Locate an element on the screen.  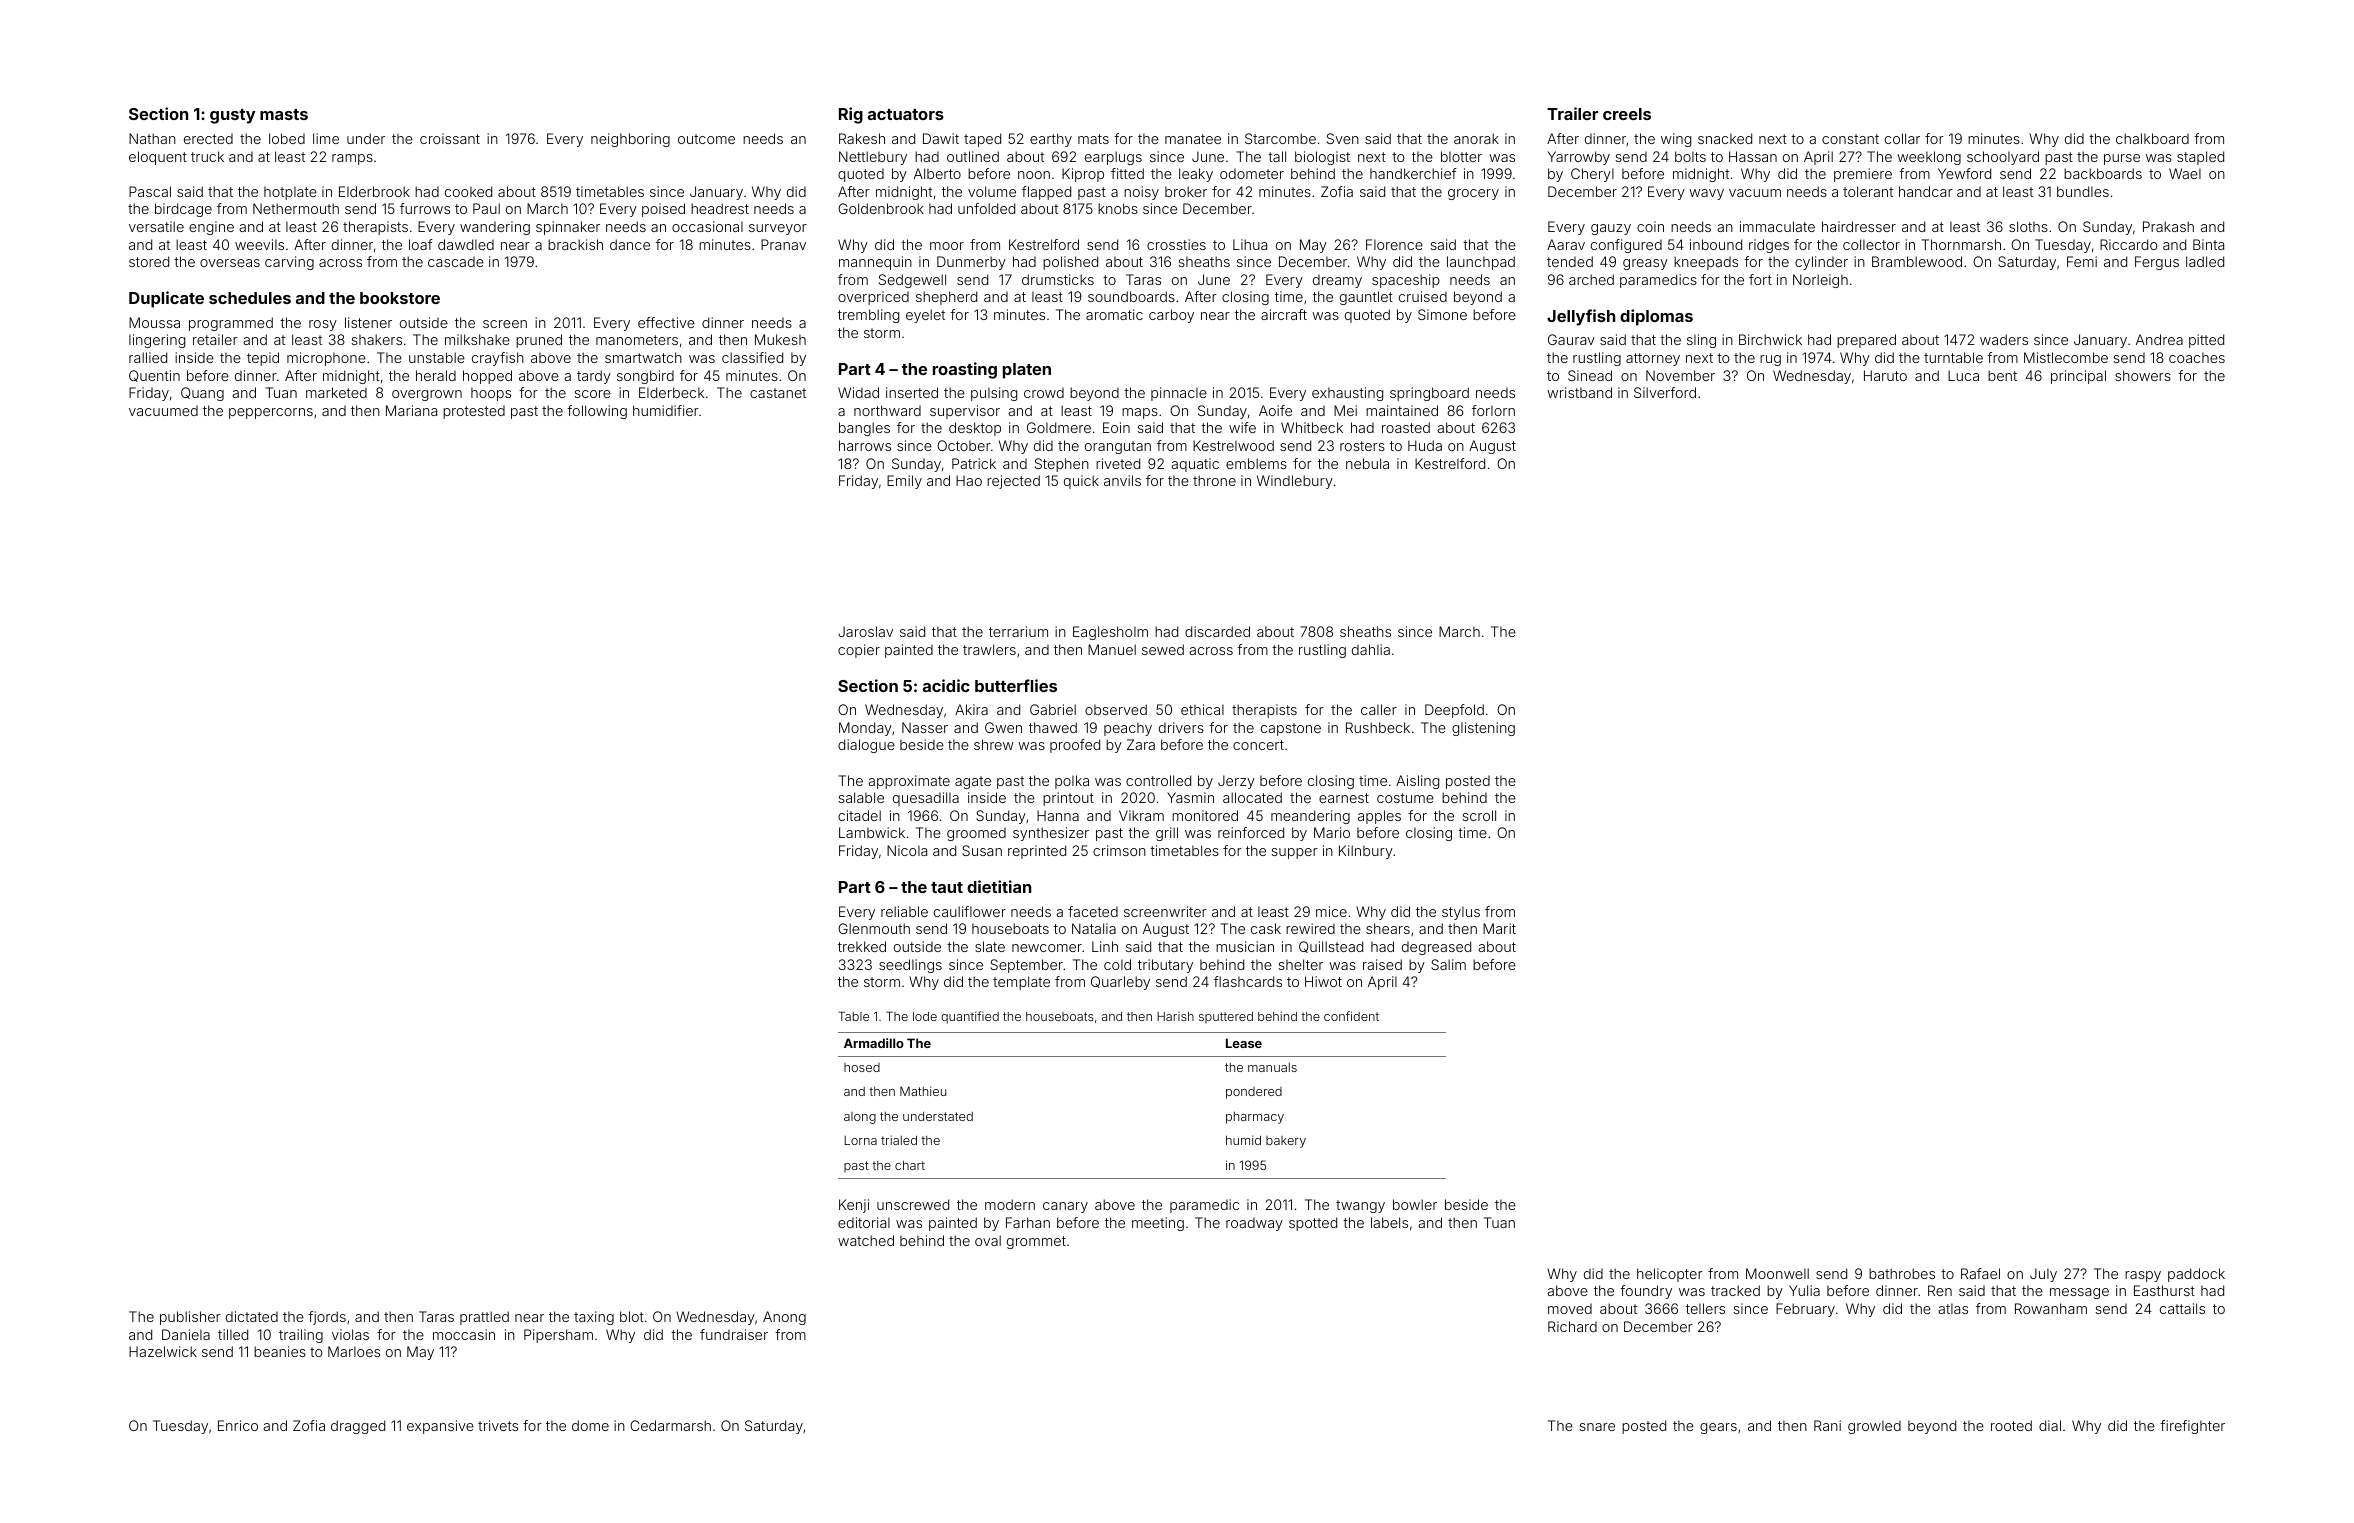
gusty is located at coordinates (232, 116).
